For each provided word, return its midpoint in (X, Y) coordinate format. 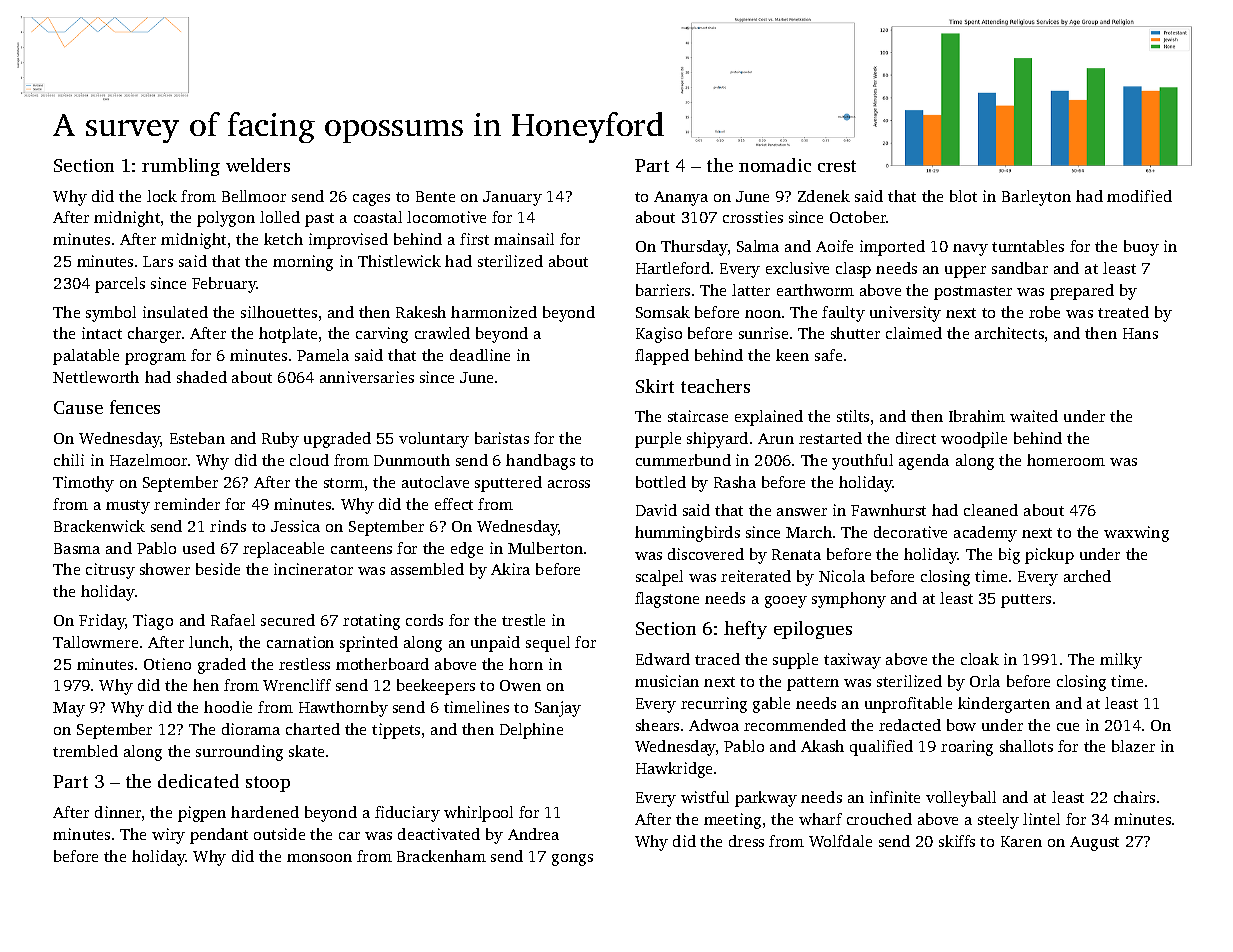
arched (1087, 576)
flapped (662, 357)
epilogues (813, 630)
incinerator (313, 569)
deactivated (439, 834)
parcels (120, 285)
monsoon (319, 858)
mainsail (524, 239)
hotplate (288, 335)
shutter (855, 333)
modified (1139, 196)
